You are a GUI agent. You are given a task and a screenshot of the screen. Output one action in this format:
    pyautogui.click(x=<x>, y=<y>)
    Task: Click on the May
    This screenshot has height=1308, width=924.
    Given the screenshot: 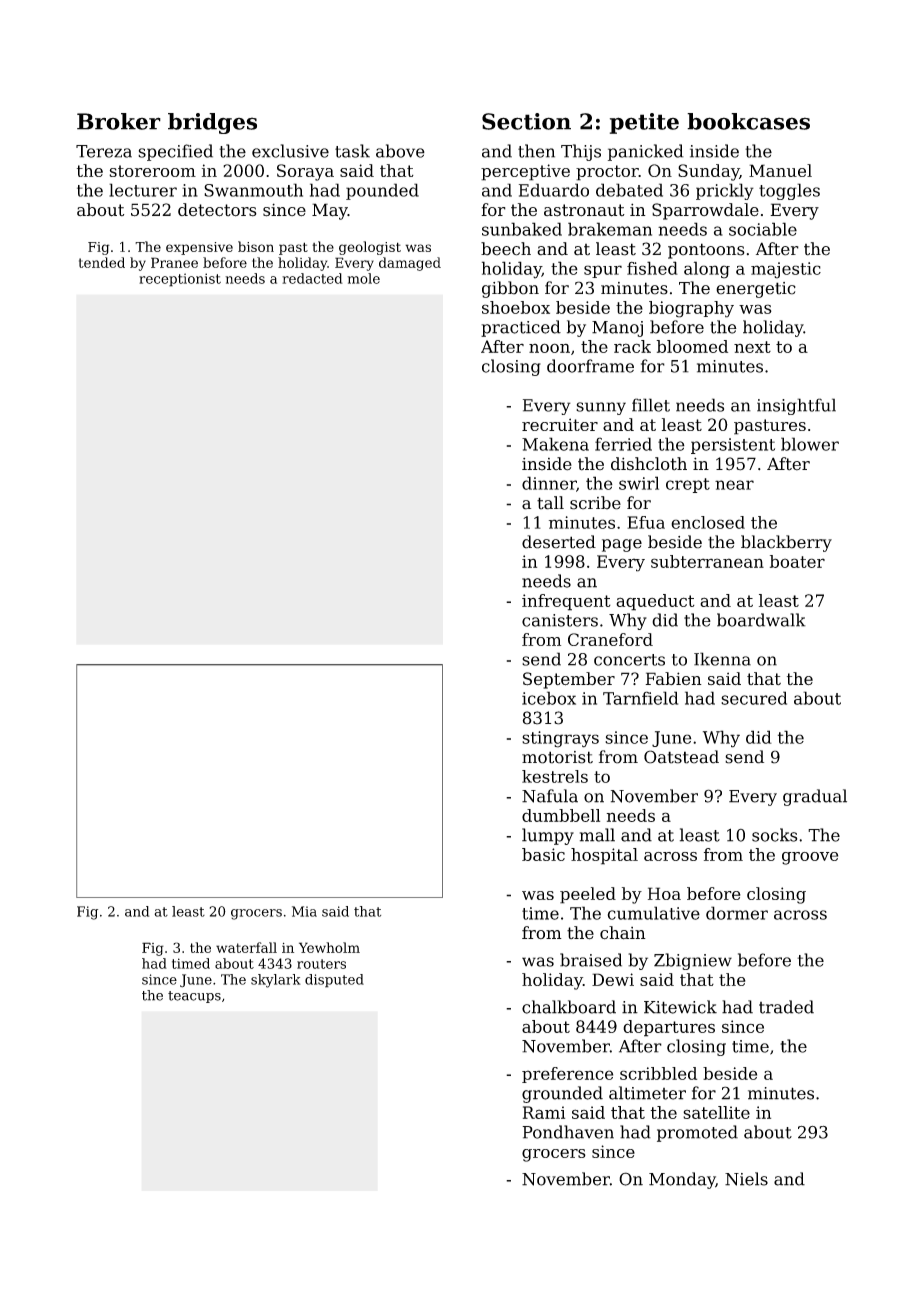 What is the action you would take?
    pyautogui.click(x=330, y=211)
